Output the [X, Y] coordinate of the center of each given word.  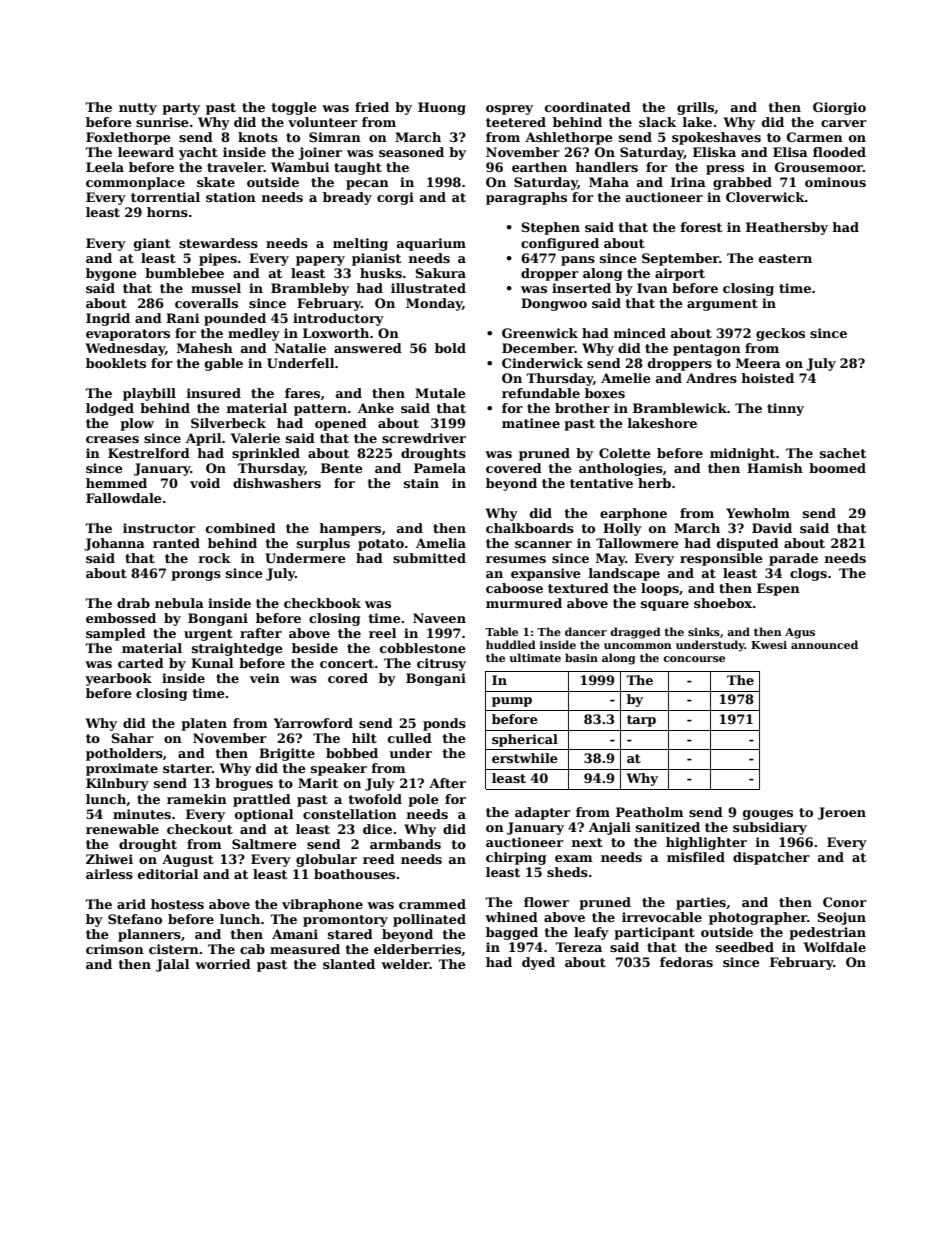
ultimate [535, 657]
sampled [116, 634]
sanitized [668, 827]
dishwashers [277, 483]
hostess [177, 904]
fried [372, 107]
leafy [591, 933]
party [181, 109]
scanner [543, 544]
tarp [641, 721]
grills [695, 108]
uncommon [638, 646]
